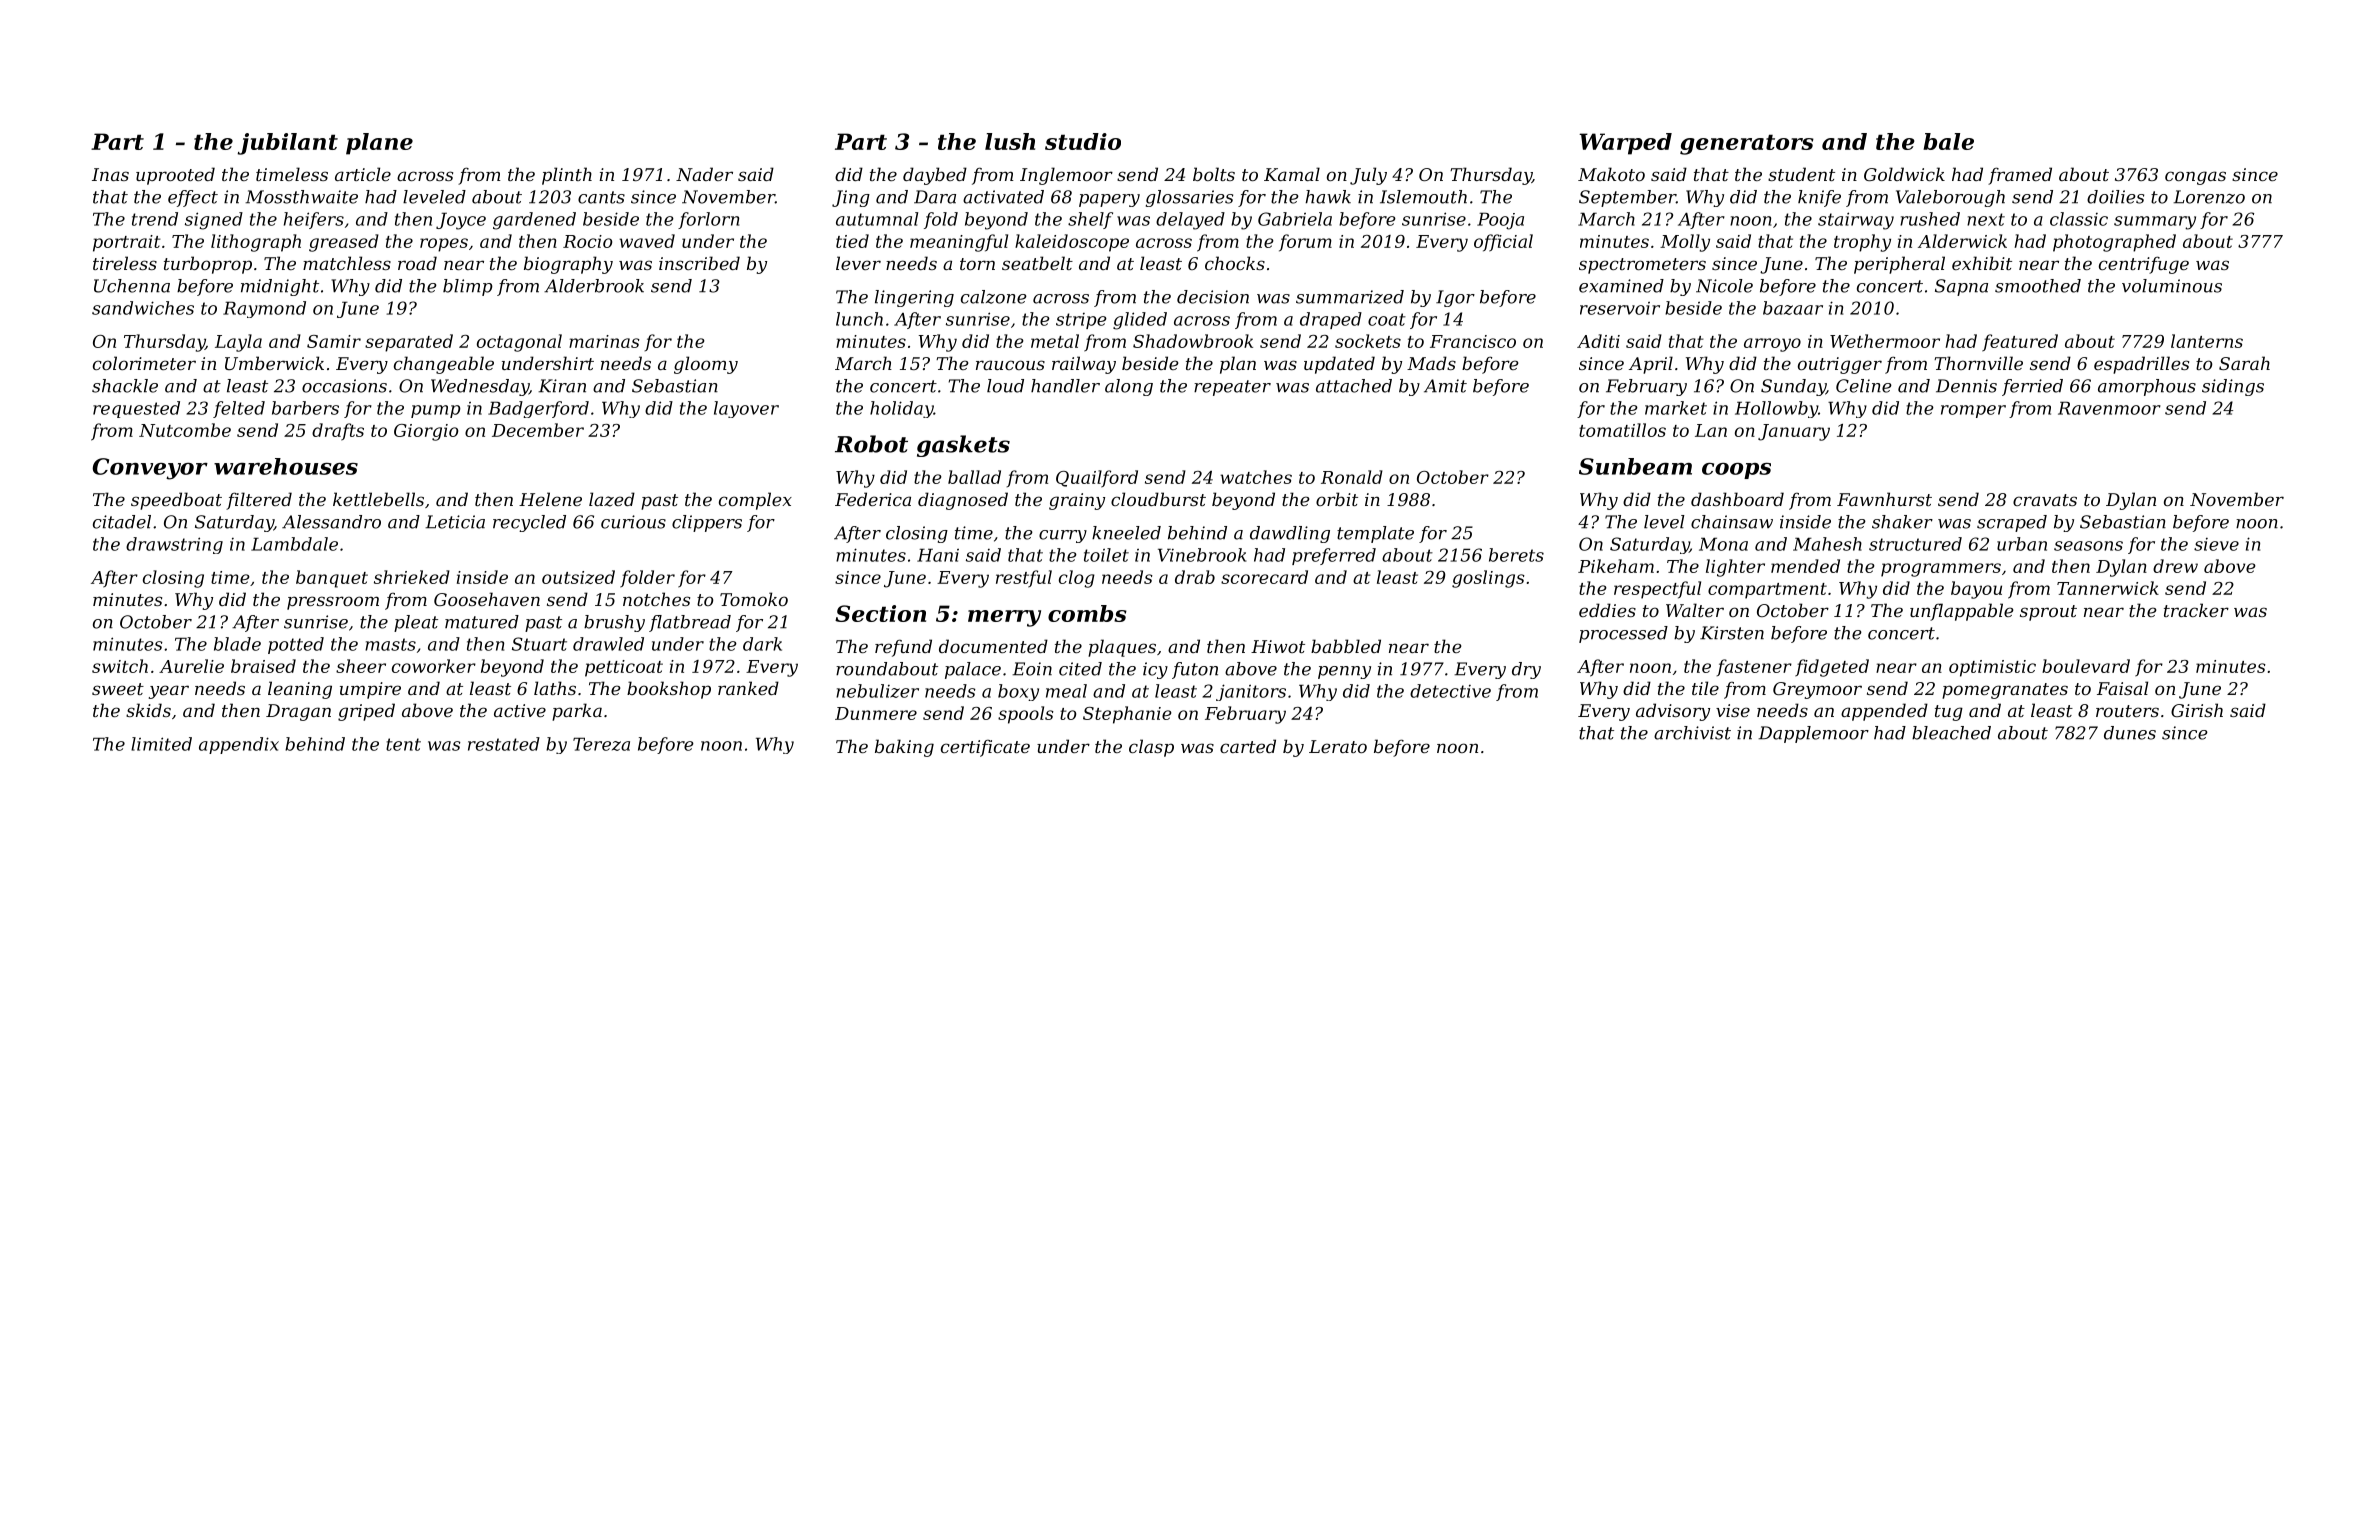 This screenshot has height=1540, width=2380. What do you see at coordinates (1024, 579) in the screenshot?
I see `restful` at bounding box center [1024, 579].
